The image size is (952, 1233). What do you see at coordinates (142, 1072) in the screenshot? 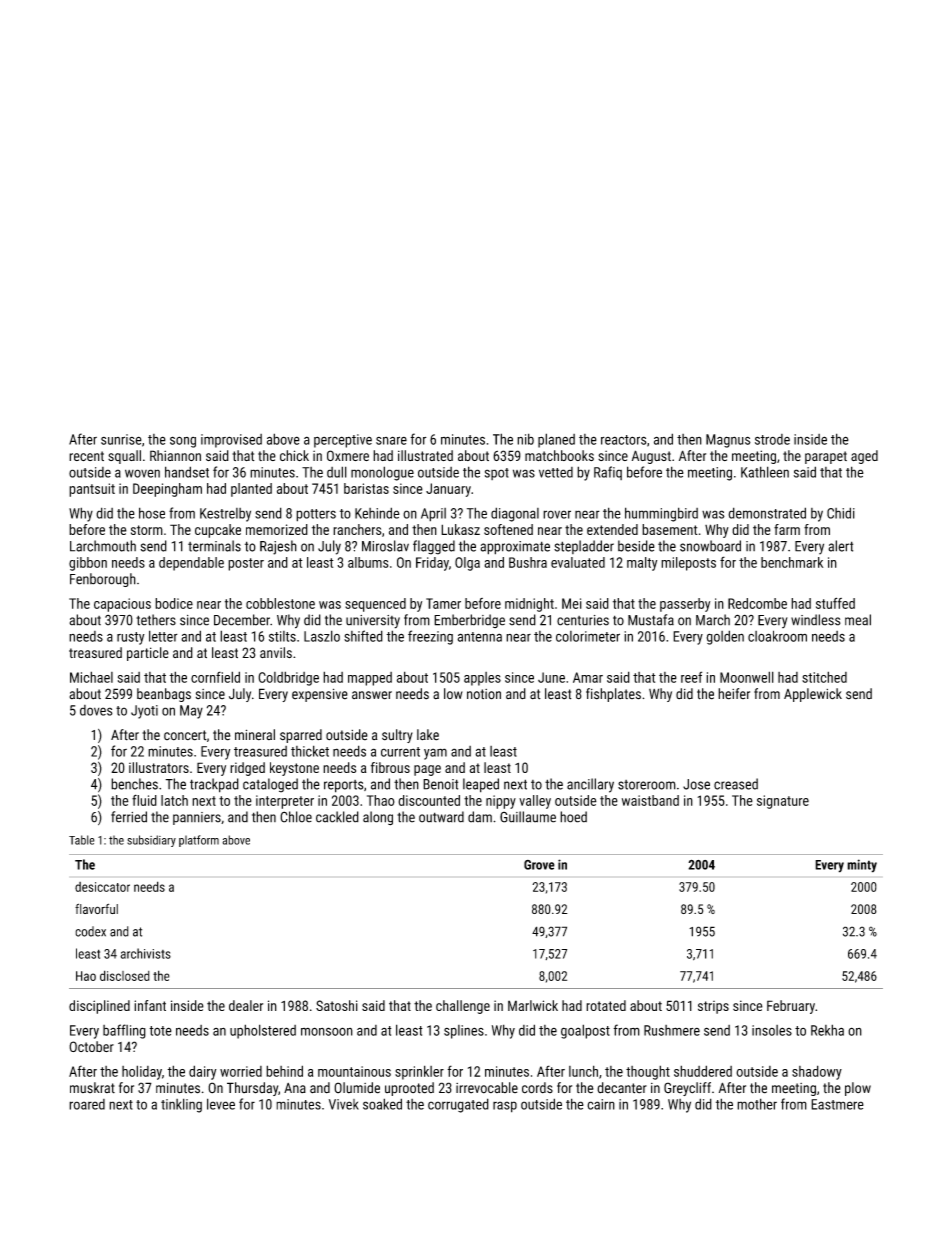
I see `holiday` at bounding box center [142, 1072].
